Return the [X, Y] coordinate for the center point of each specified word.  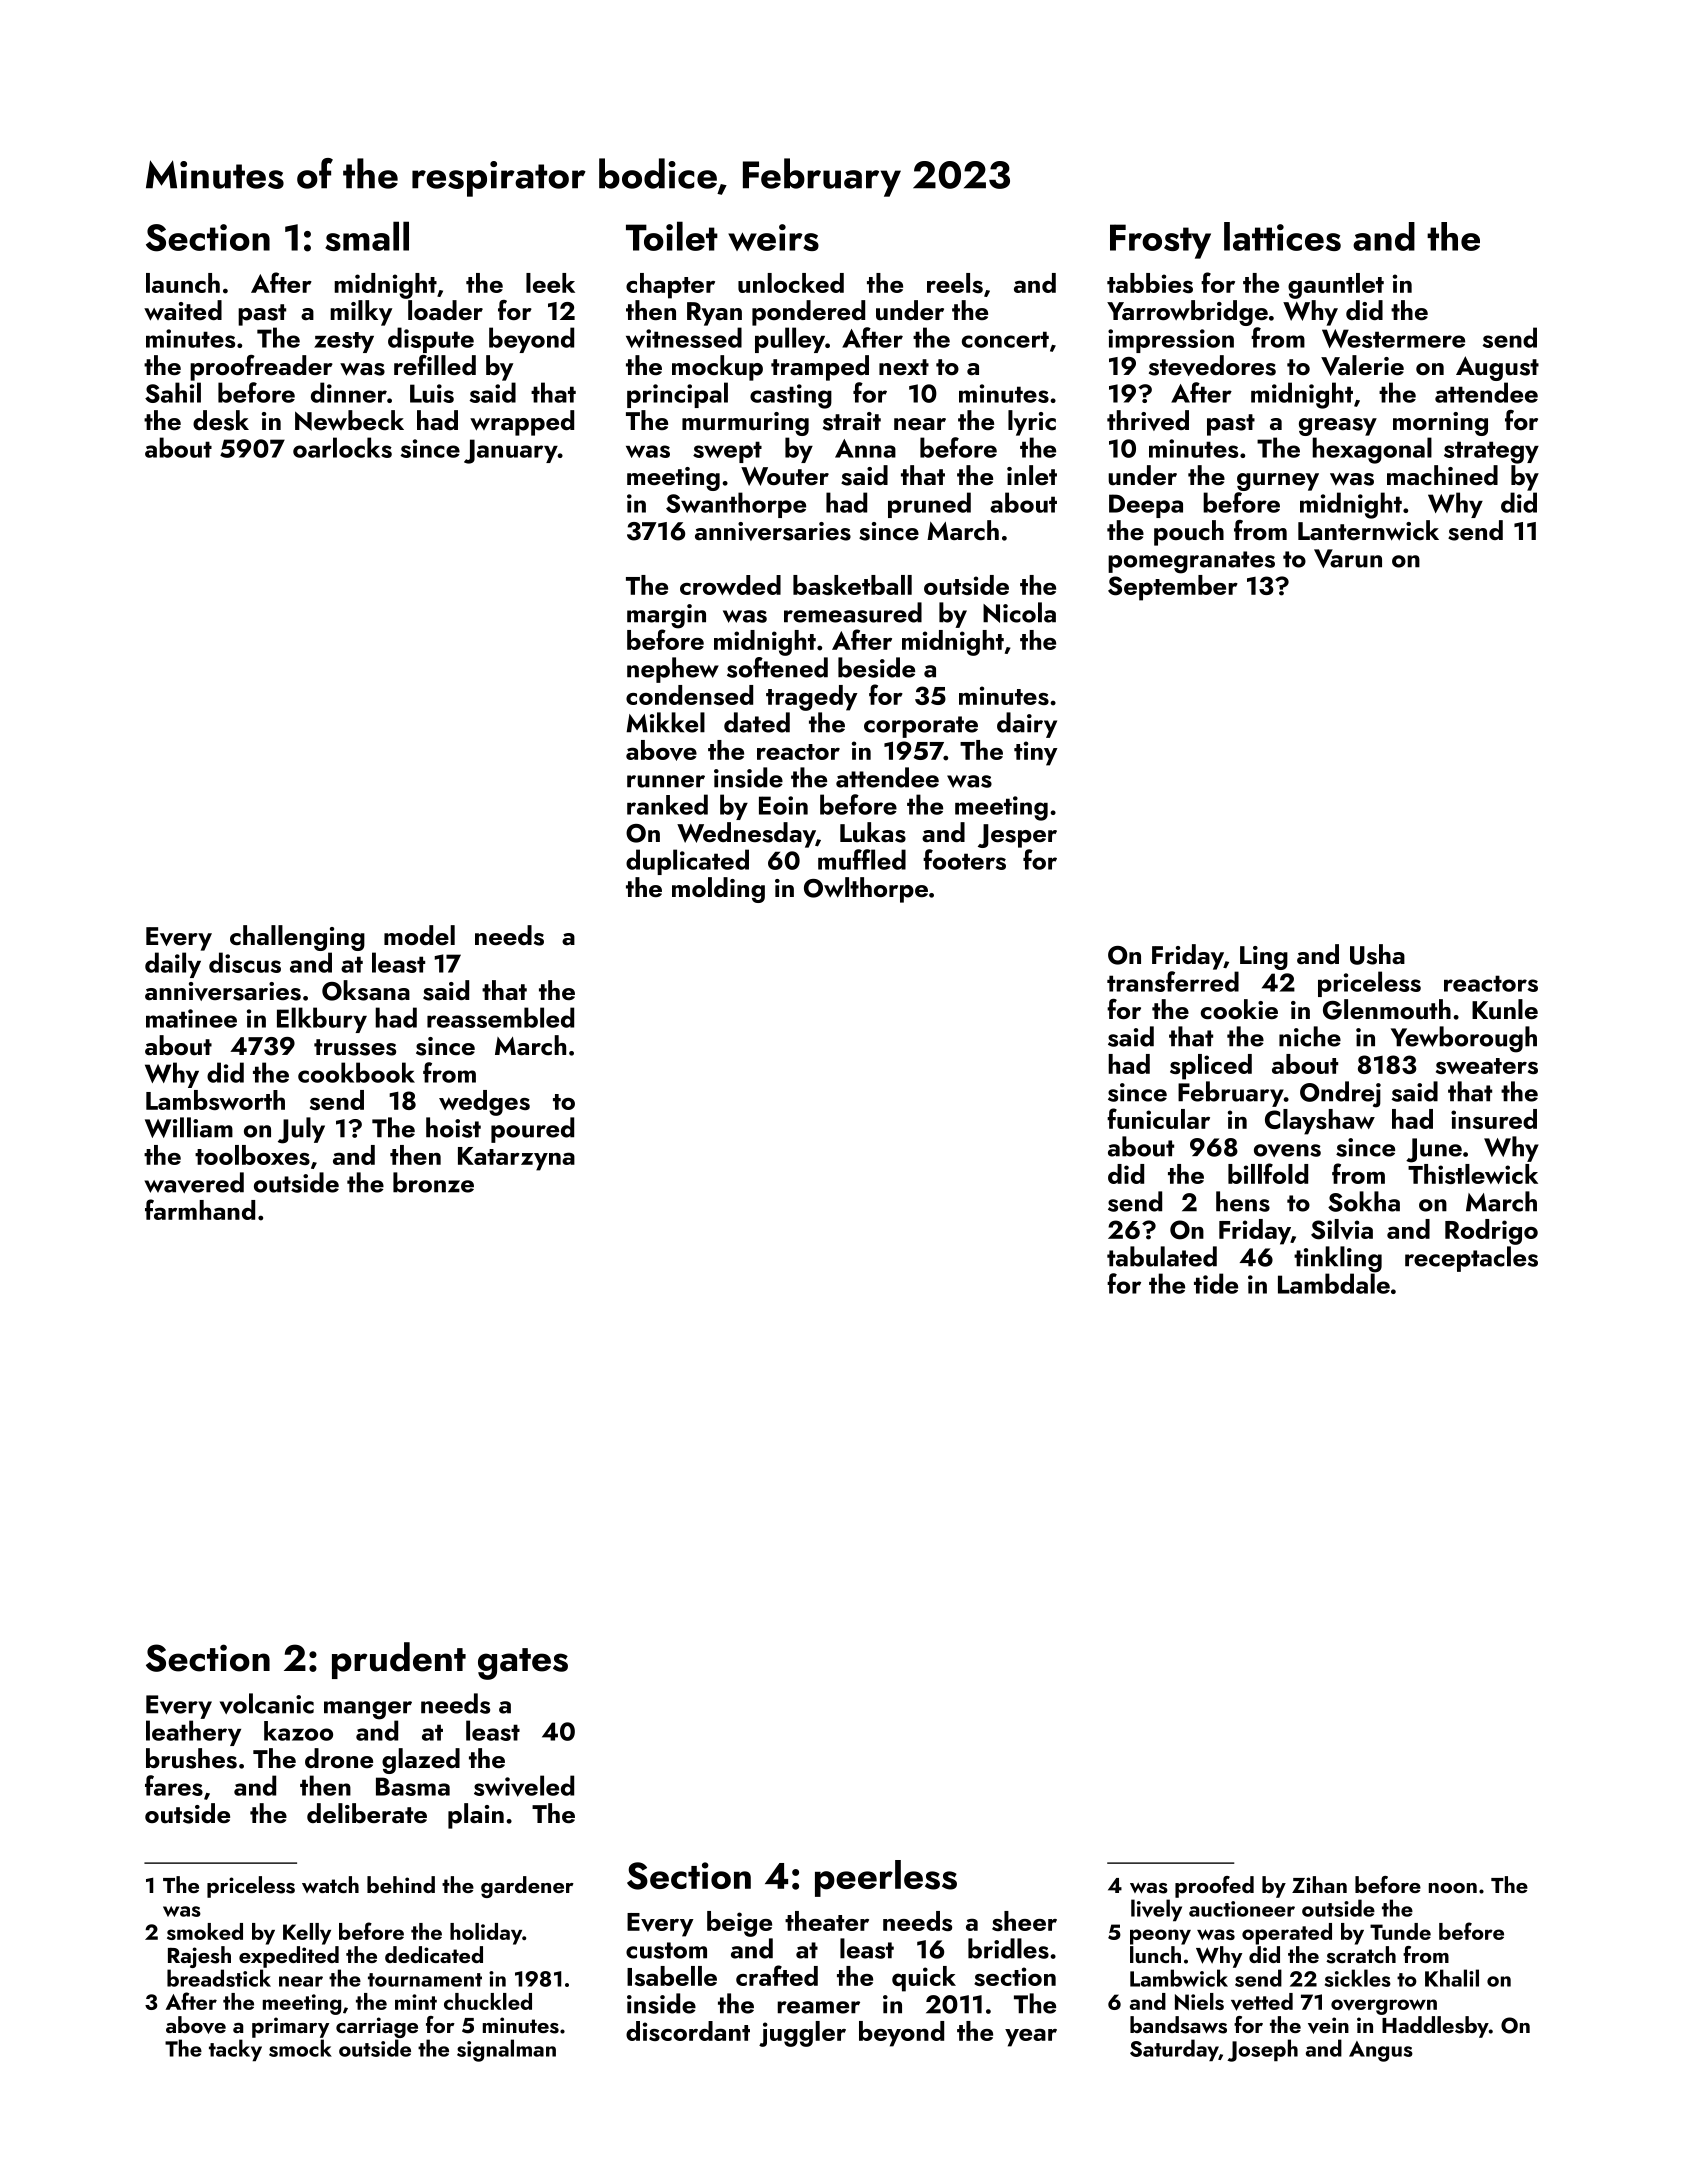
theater [827, 1921]
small [367, 236]
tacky [235, 2050]
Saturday [1174, 2050]
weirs [773, 237]
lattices [1282, 236]
